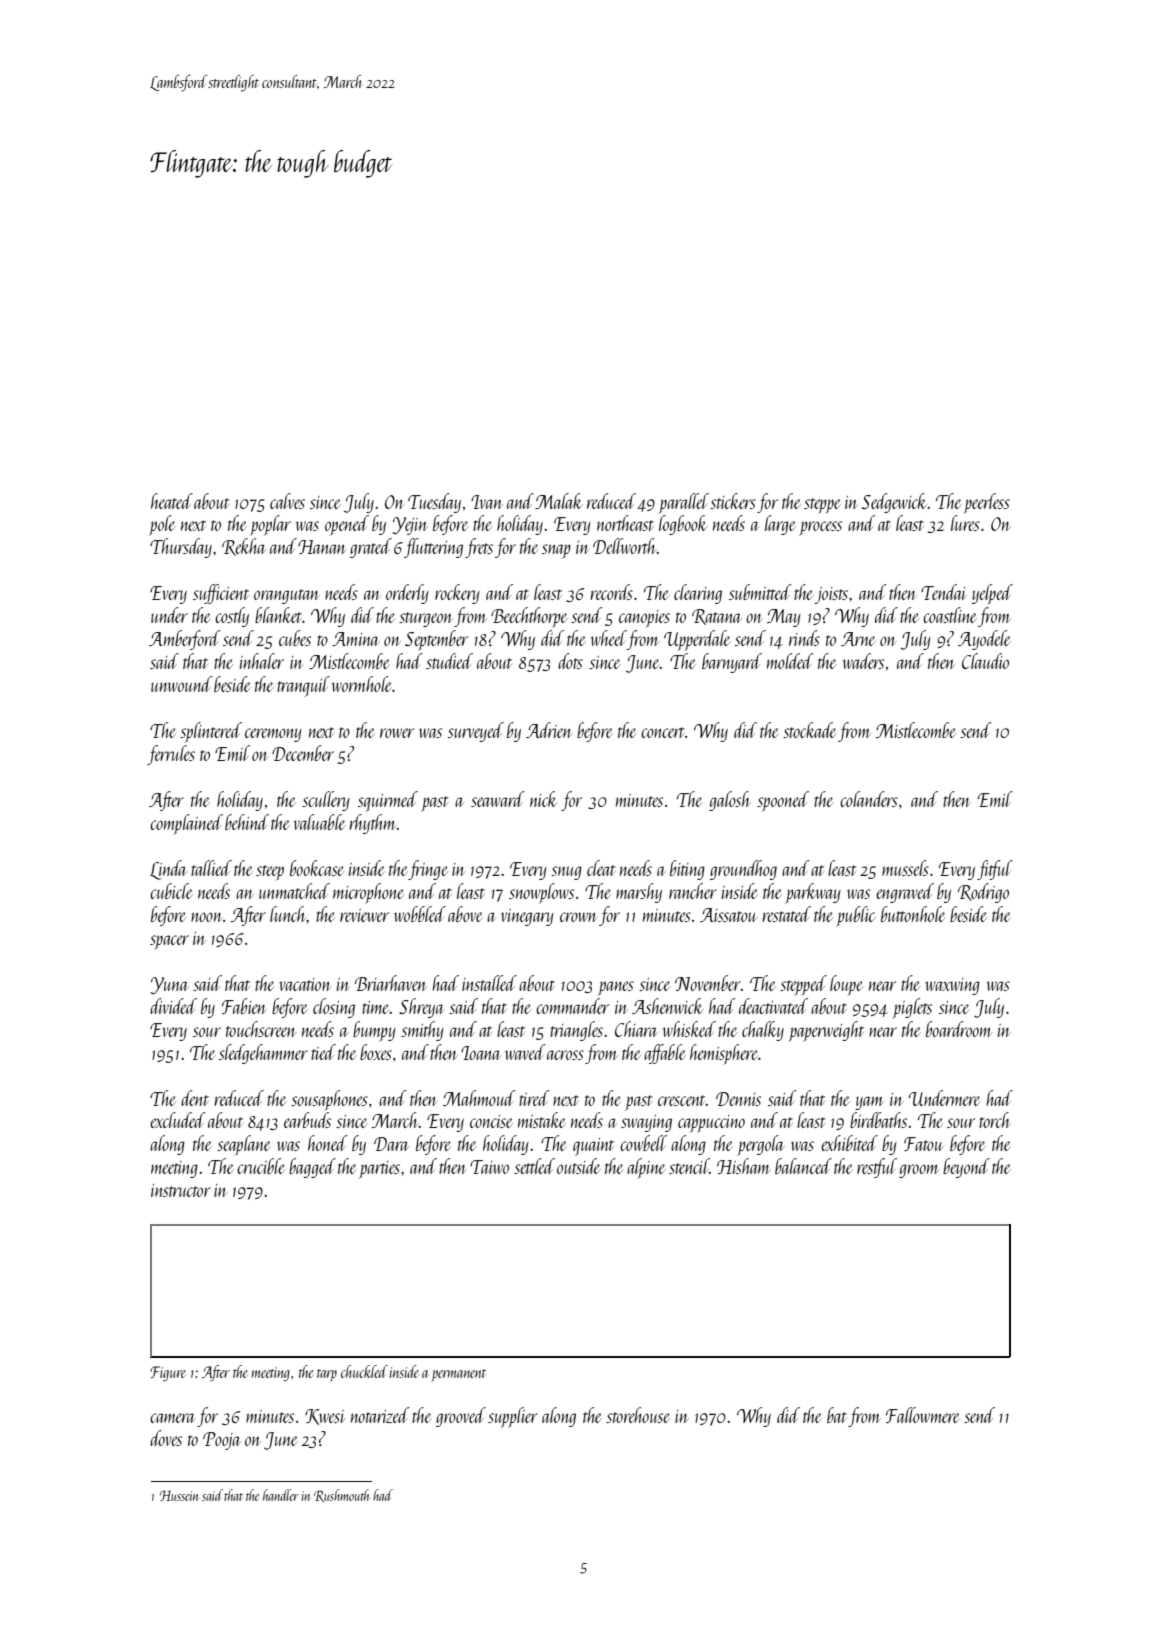 Image resolution: width=1161 pixels, height=1641 pixels. I want to click on dent, so click(195, 1098).
